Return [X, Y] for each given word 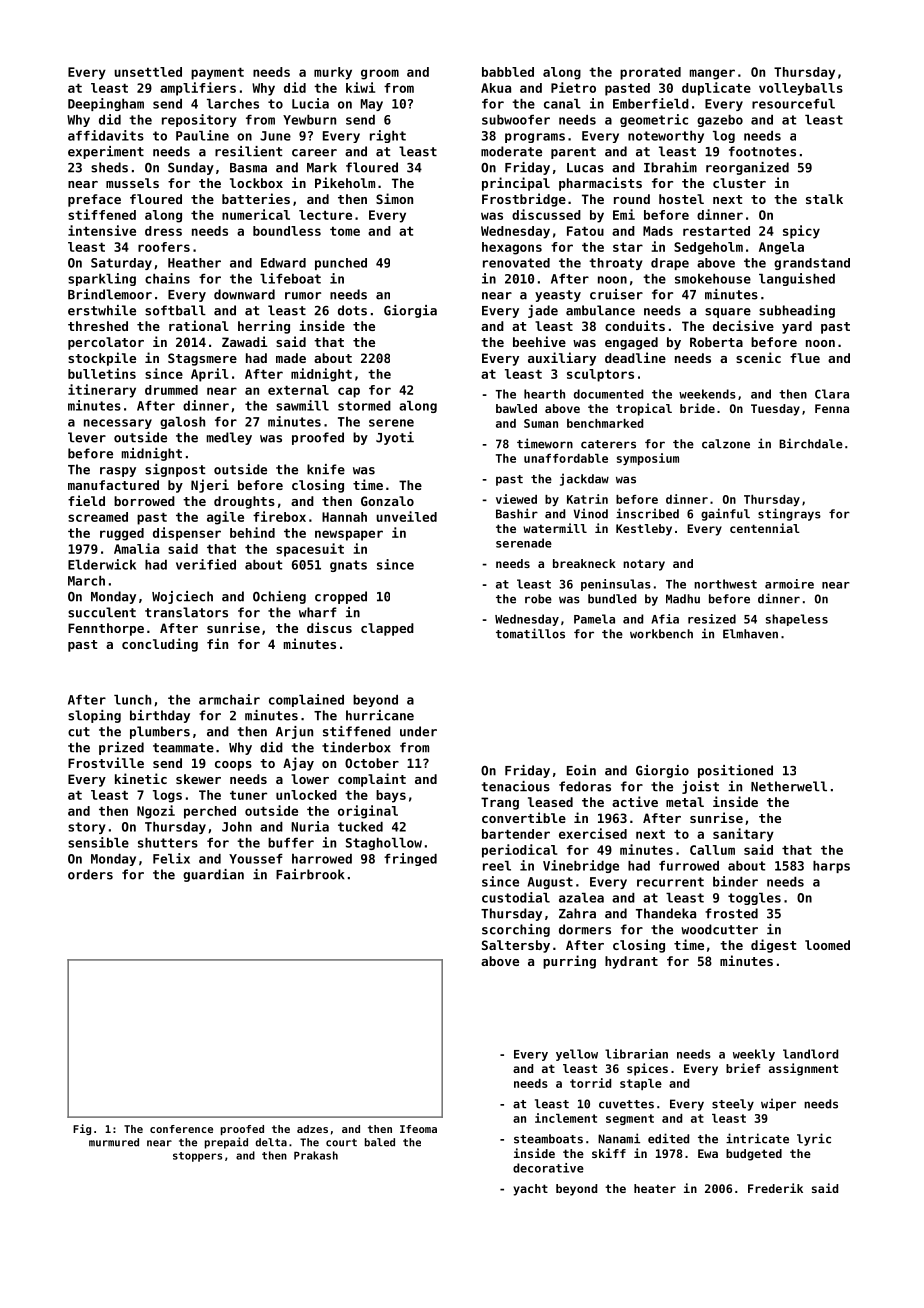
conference [181, 1129]
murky [333, 73]
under [418, 731]
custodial [516, 897]
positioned [735, 771]
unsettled [148, 72]
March [86, 581]
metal [685, 802]
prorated [650, 73]
